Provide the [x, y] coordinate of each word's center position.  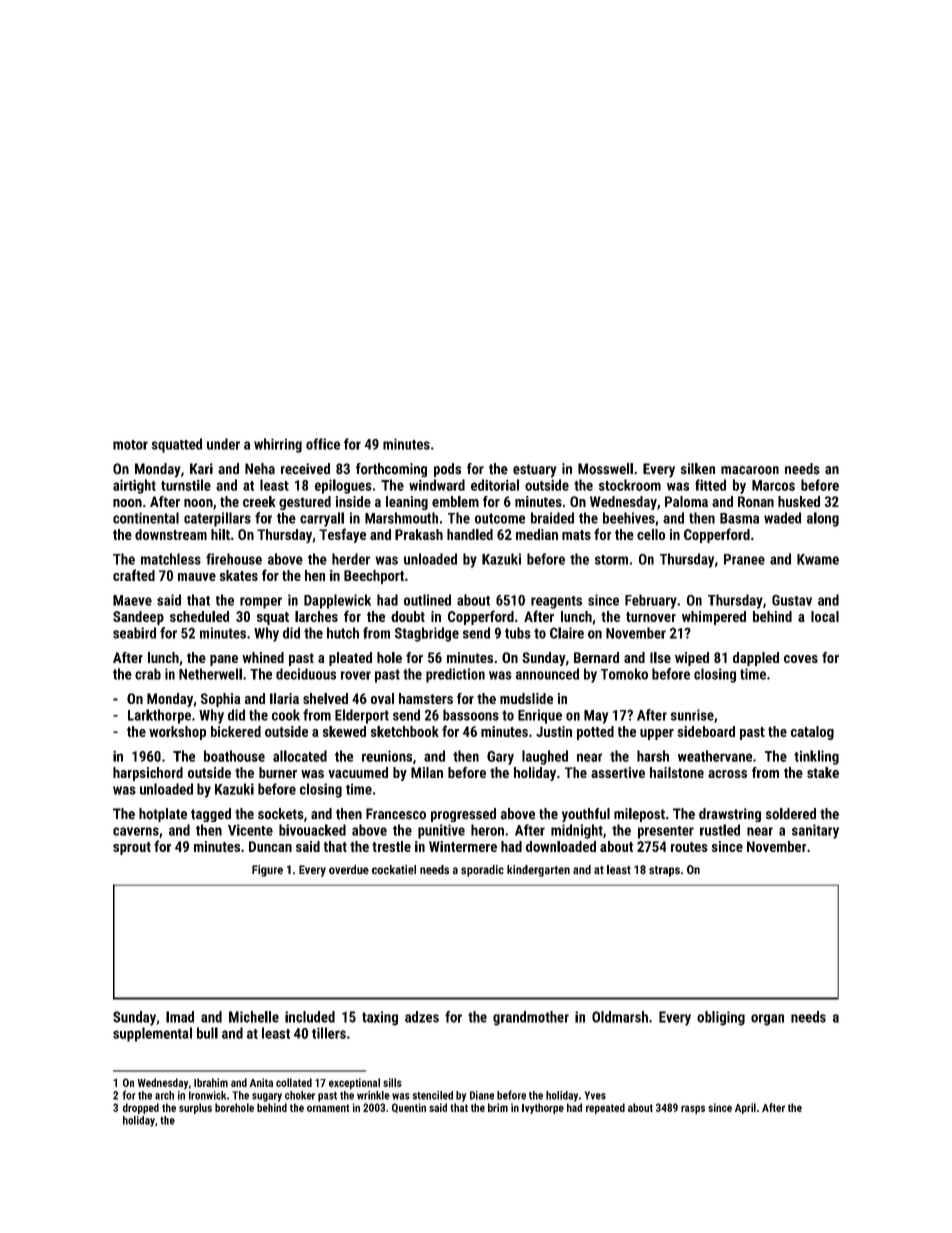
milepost [639, 815]
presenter [666, 832]
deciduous [306, 674]
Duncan [270, 846]
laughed [545, 757]
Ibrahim [211, 1082]
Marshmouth [401, 518]
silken [698, 468]
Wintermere [463, 846]
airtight [134, 486]
